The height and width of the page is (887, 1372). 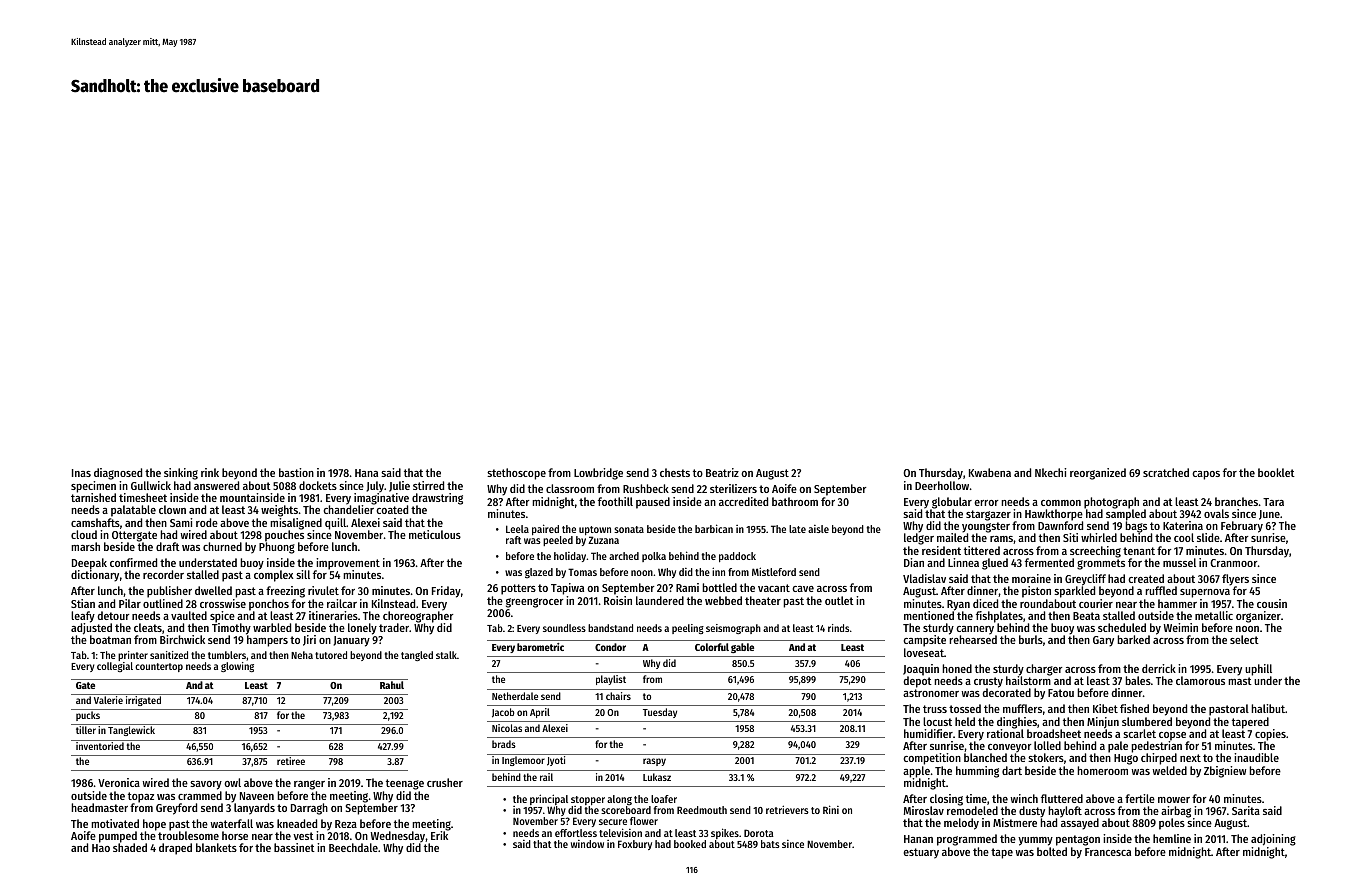 I want to click on shaded, so click(x=130, y=848).
